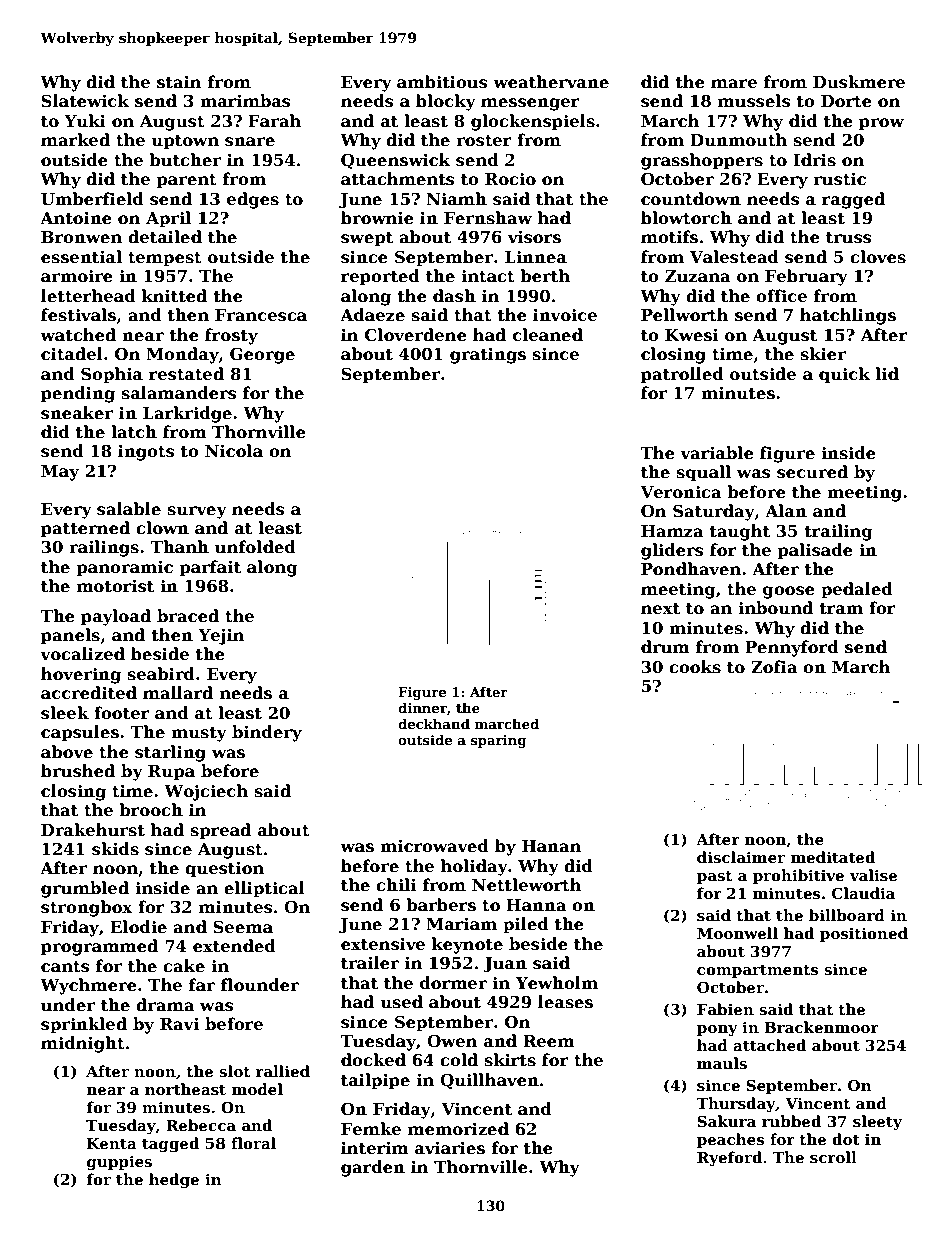 This image has height=1233, width=952. Describe the element at coordinates (565, 315) in the image. I see `invoice` at that location.
